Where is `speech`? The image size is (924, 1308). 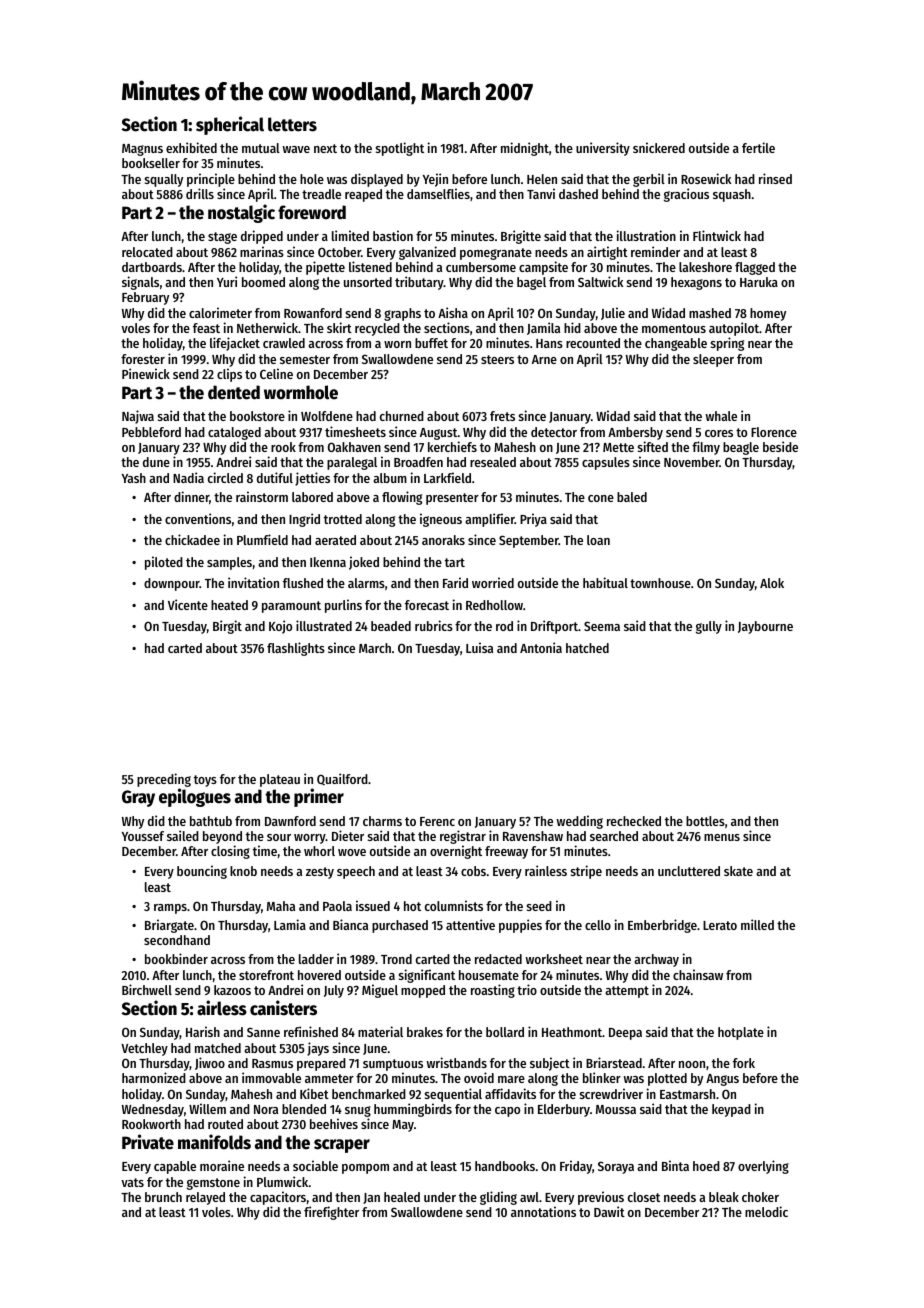
speech is located at coordinates (356, 872).
